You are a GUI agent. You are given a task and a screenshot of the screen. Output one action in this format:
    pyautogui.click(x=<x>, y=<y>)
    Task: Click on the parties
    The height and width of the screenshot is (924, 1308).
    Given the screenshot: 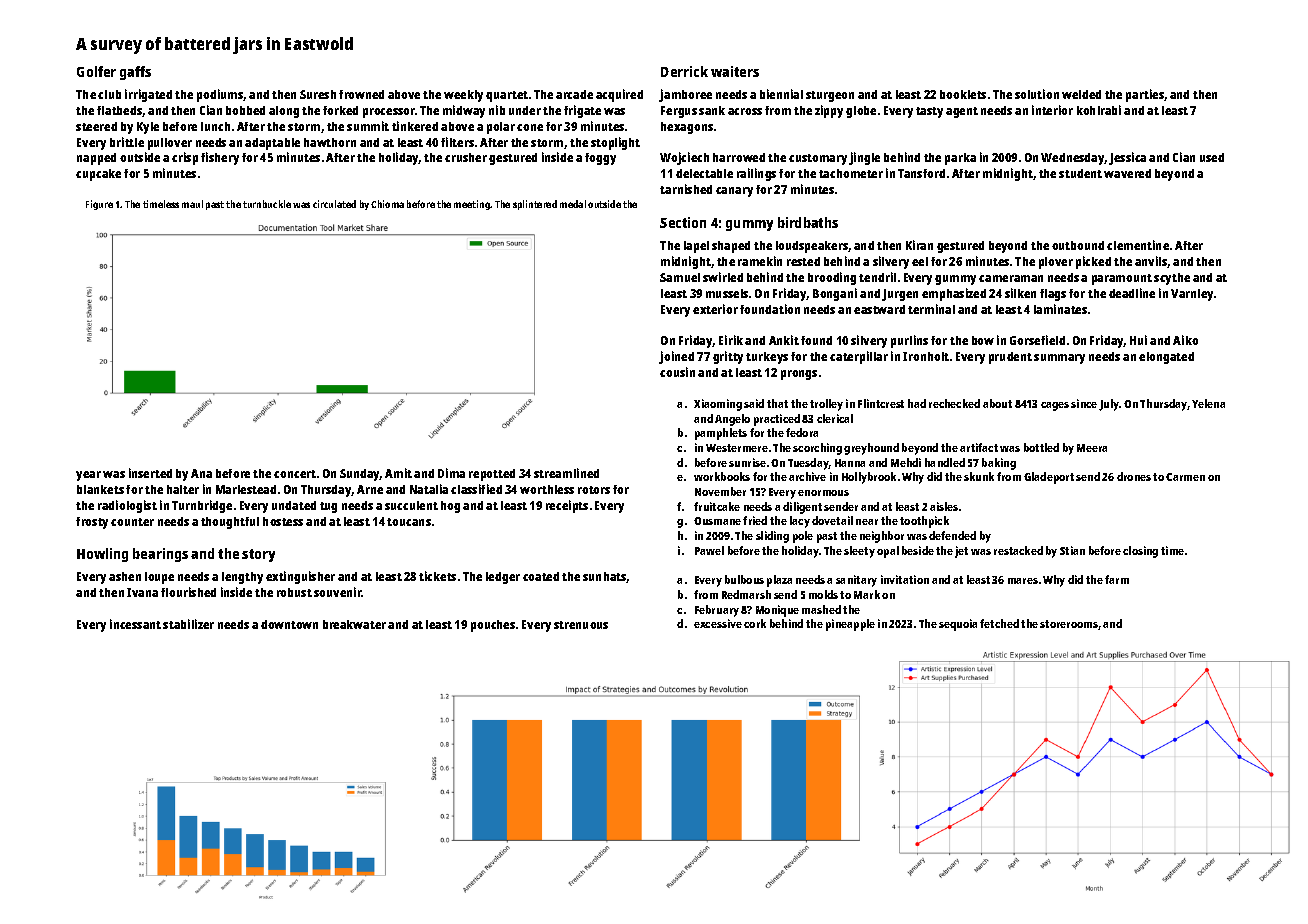 What is the action you would take?
    pyautogui.click(x=1145, y=95)
